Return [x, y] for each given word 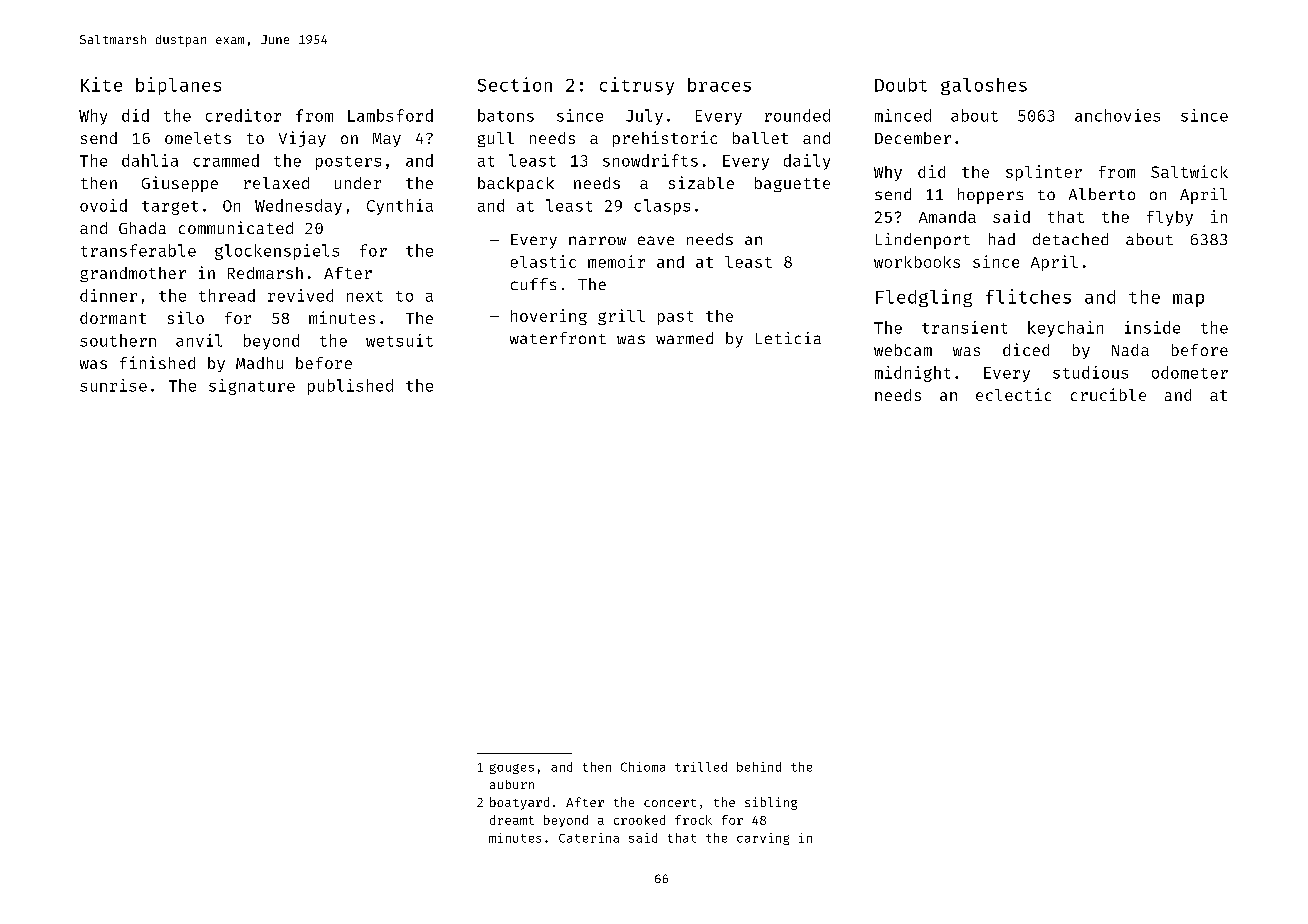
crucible [1108, 394]
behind [759, 767]
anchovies [1117, 115]
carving [763, 839]
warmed [684, 338]
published [350, 387]
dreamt [512, 820]
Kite [101, 84]
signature [252, 387]
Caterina [589, 838]
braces [719, 85]
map [1188, 300]
